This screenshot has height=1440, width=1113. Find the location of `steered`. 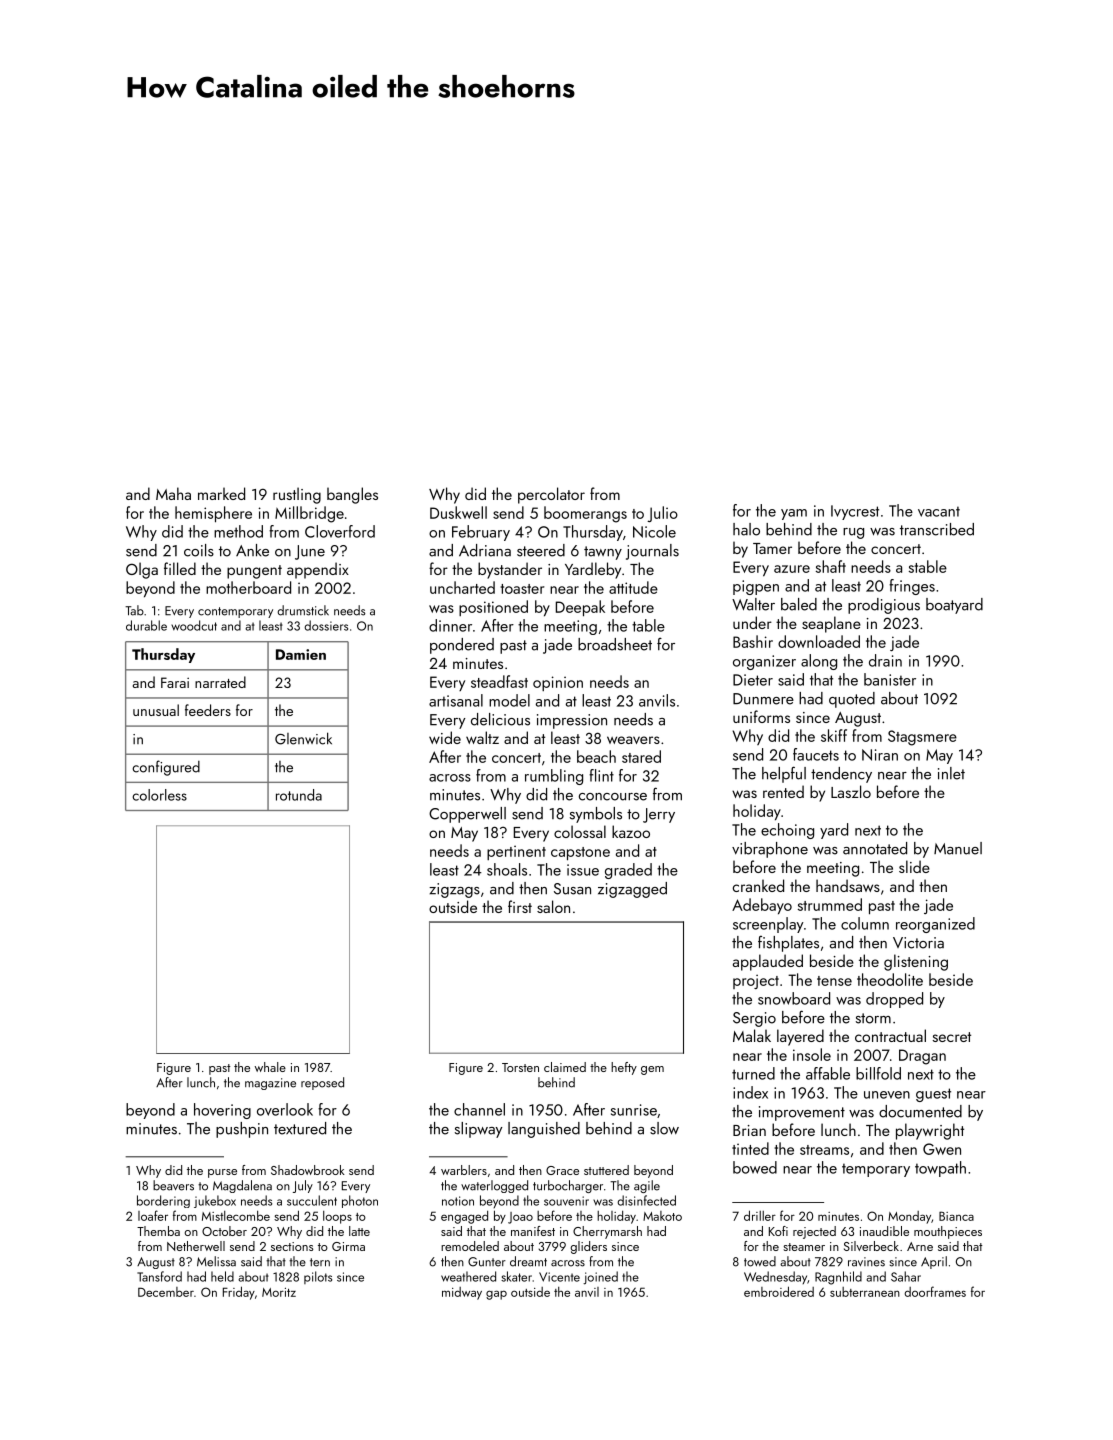

steered is located at coordinates (541, 550).
